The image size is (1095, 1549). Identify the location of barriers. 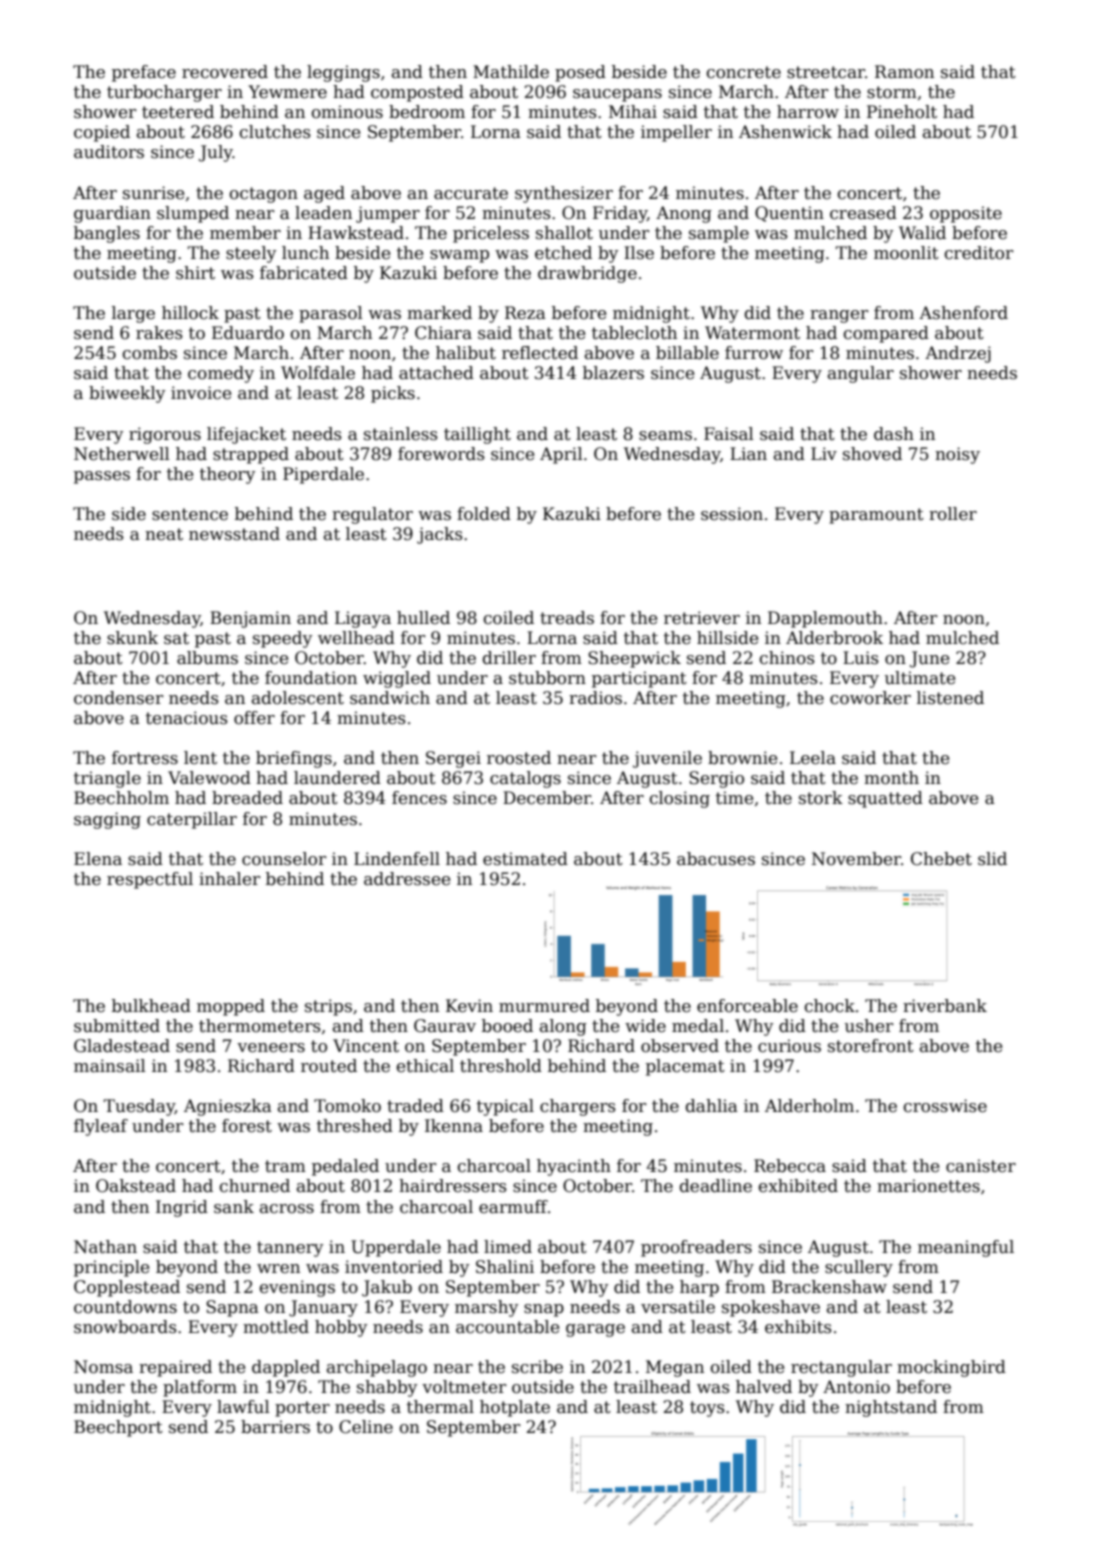
(275, 1427).
